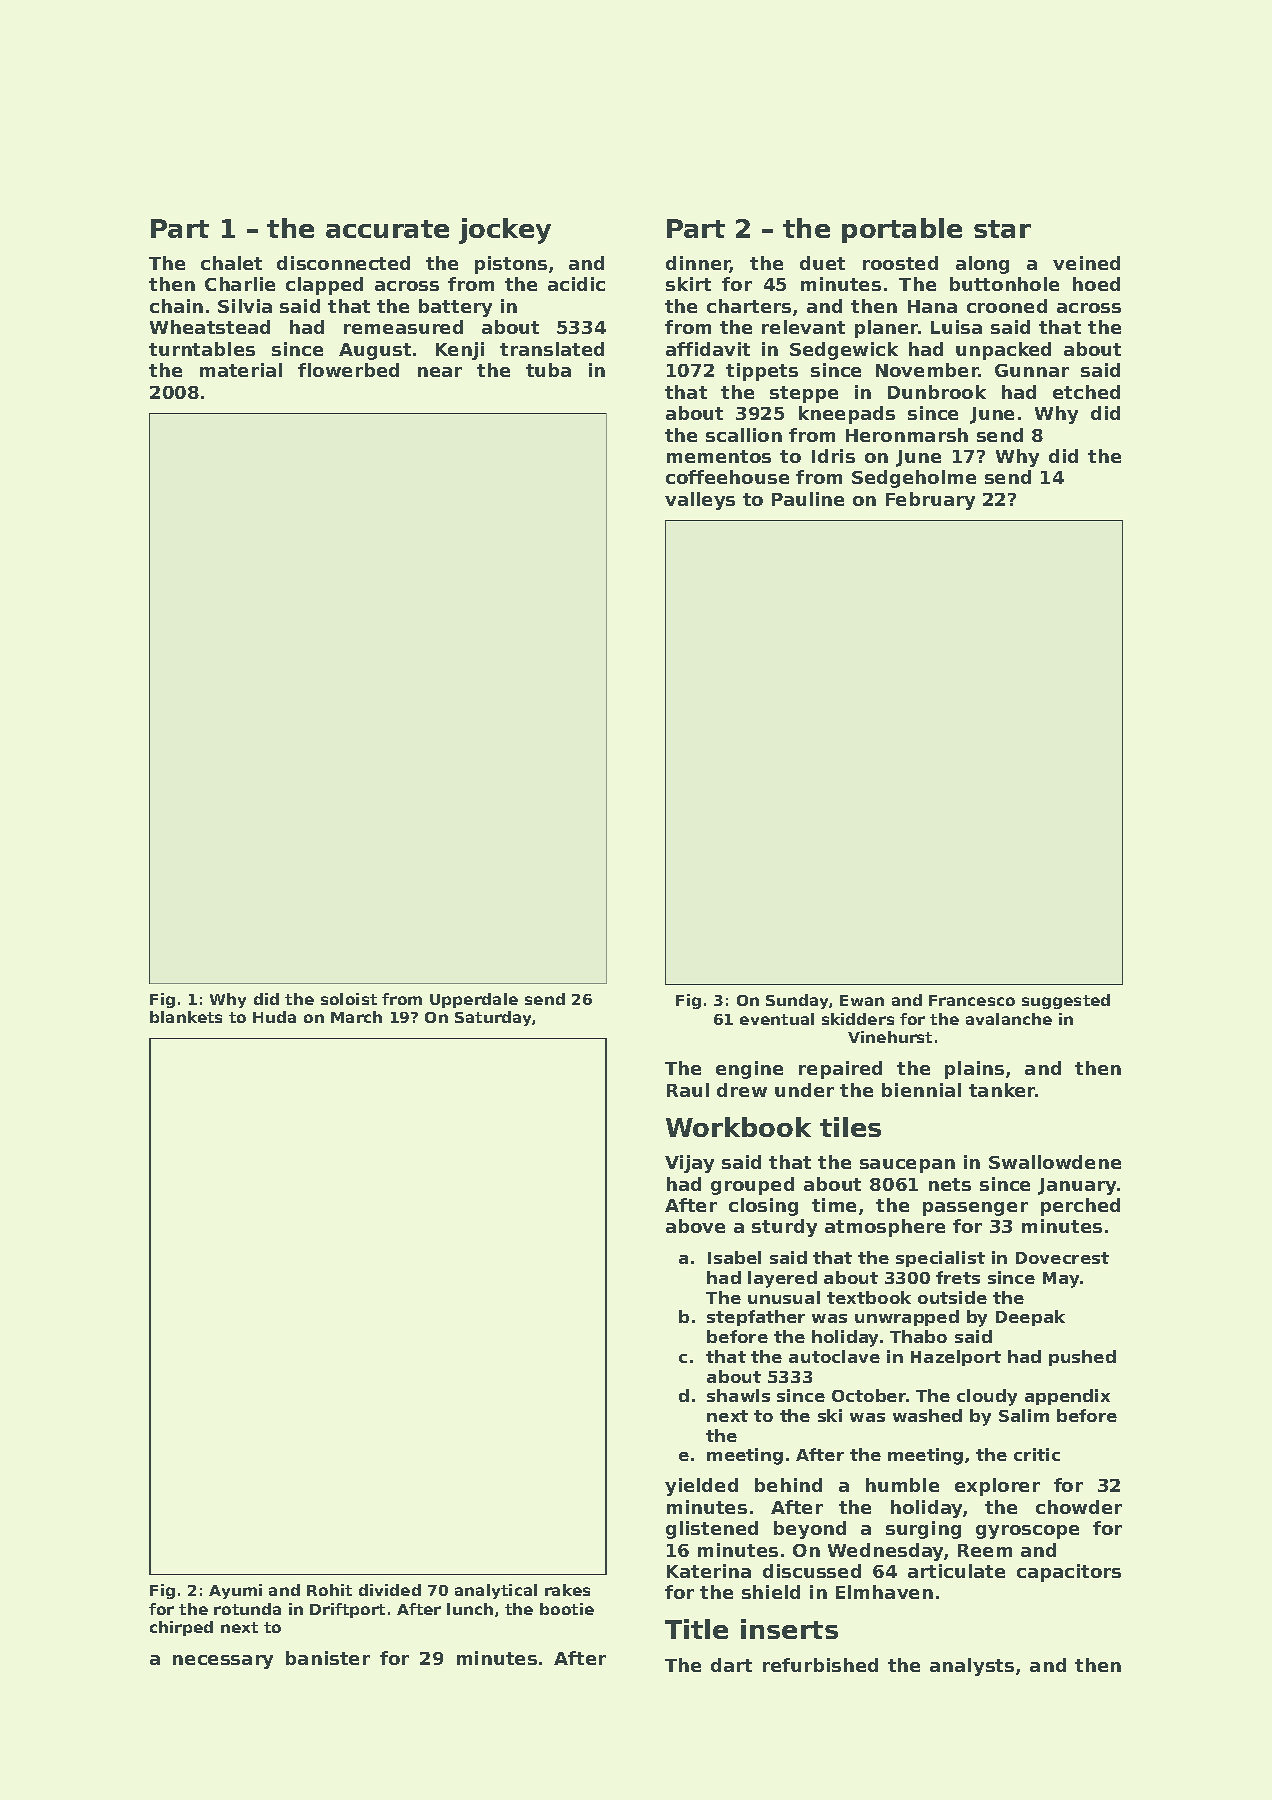 Image resolution: width=1272 pixels, height=1800 pixels. What do you see at coordinates (1062, 1258) in the document?
I see `Dovecrest` at bounding box center [1062, 1258].
